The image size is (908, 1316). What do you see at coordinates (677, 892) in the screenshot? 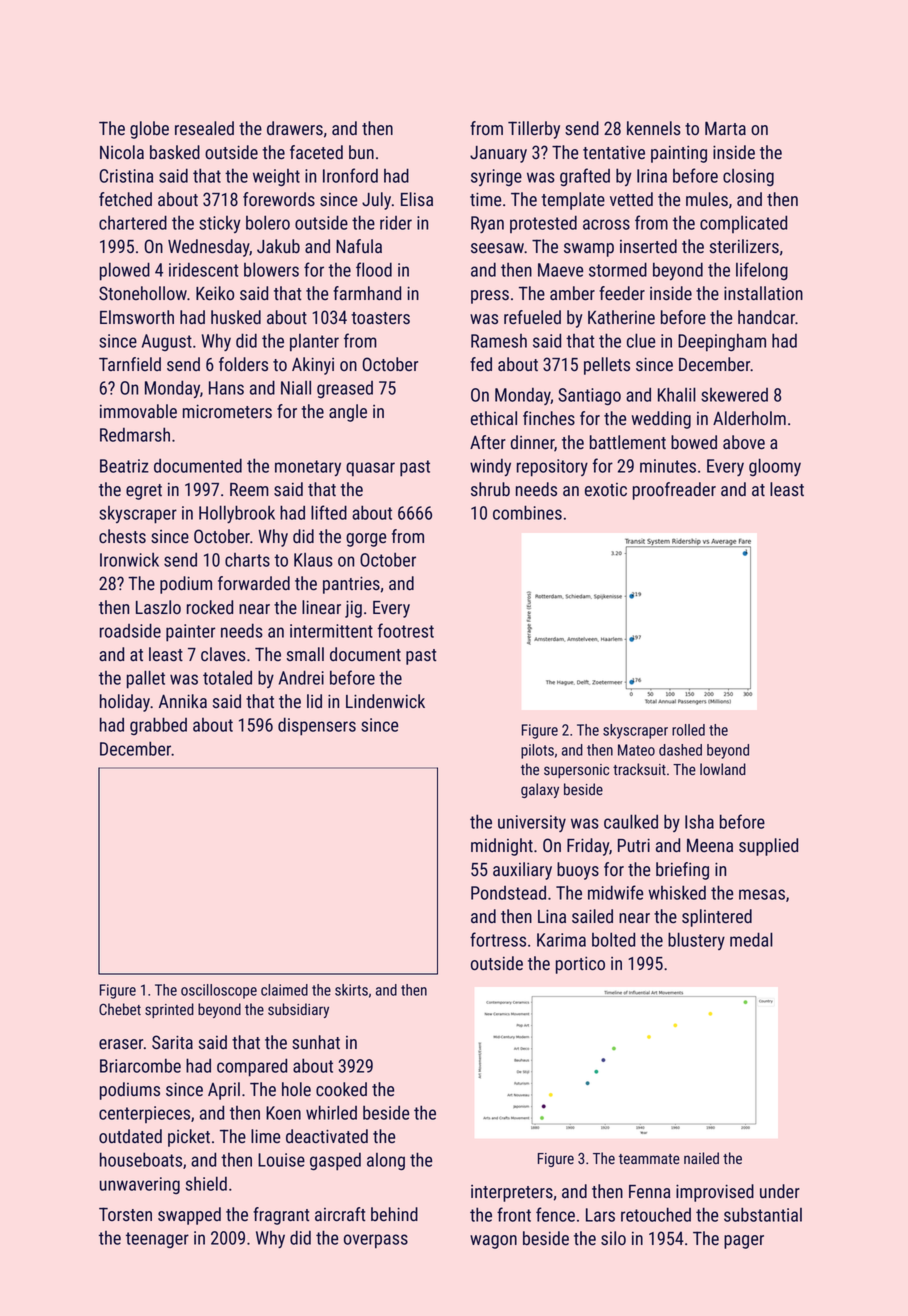
I see `whisked` at bounding box center [677, 892].
